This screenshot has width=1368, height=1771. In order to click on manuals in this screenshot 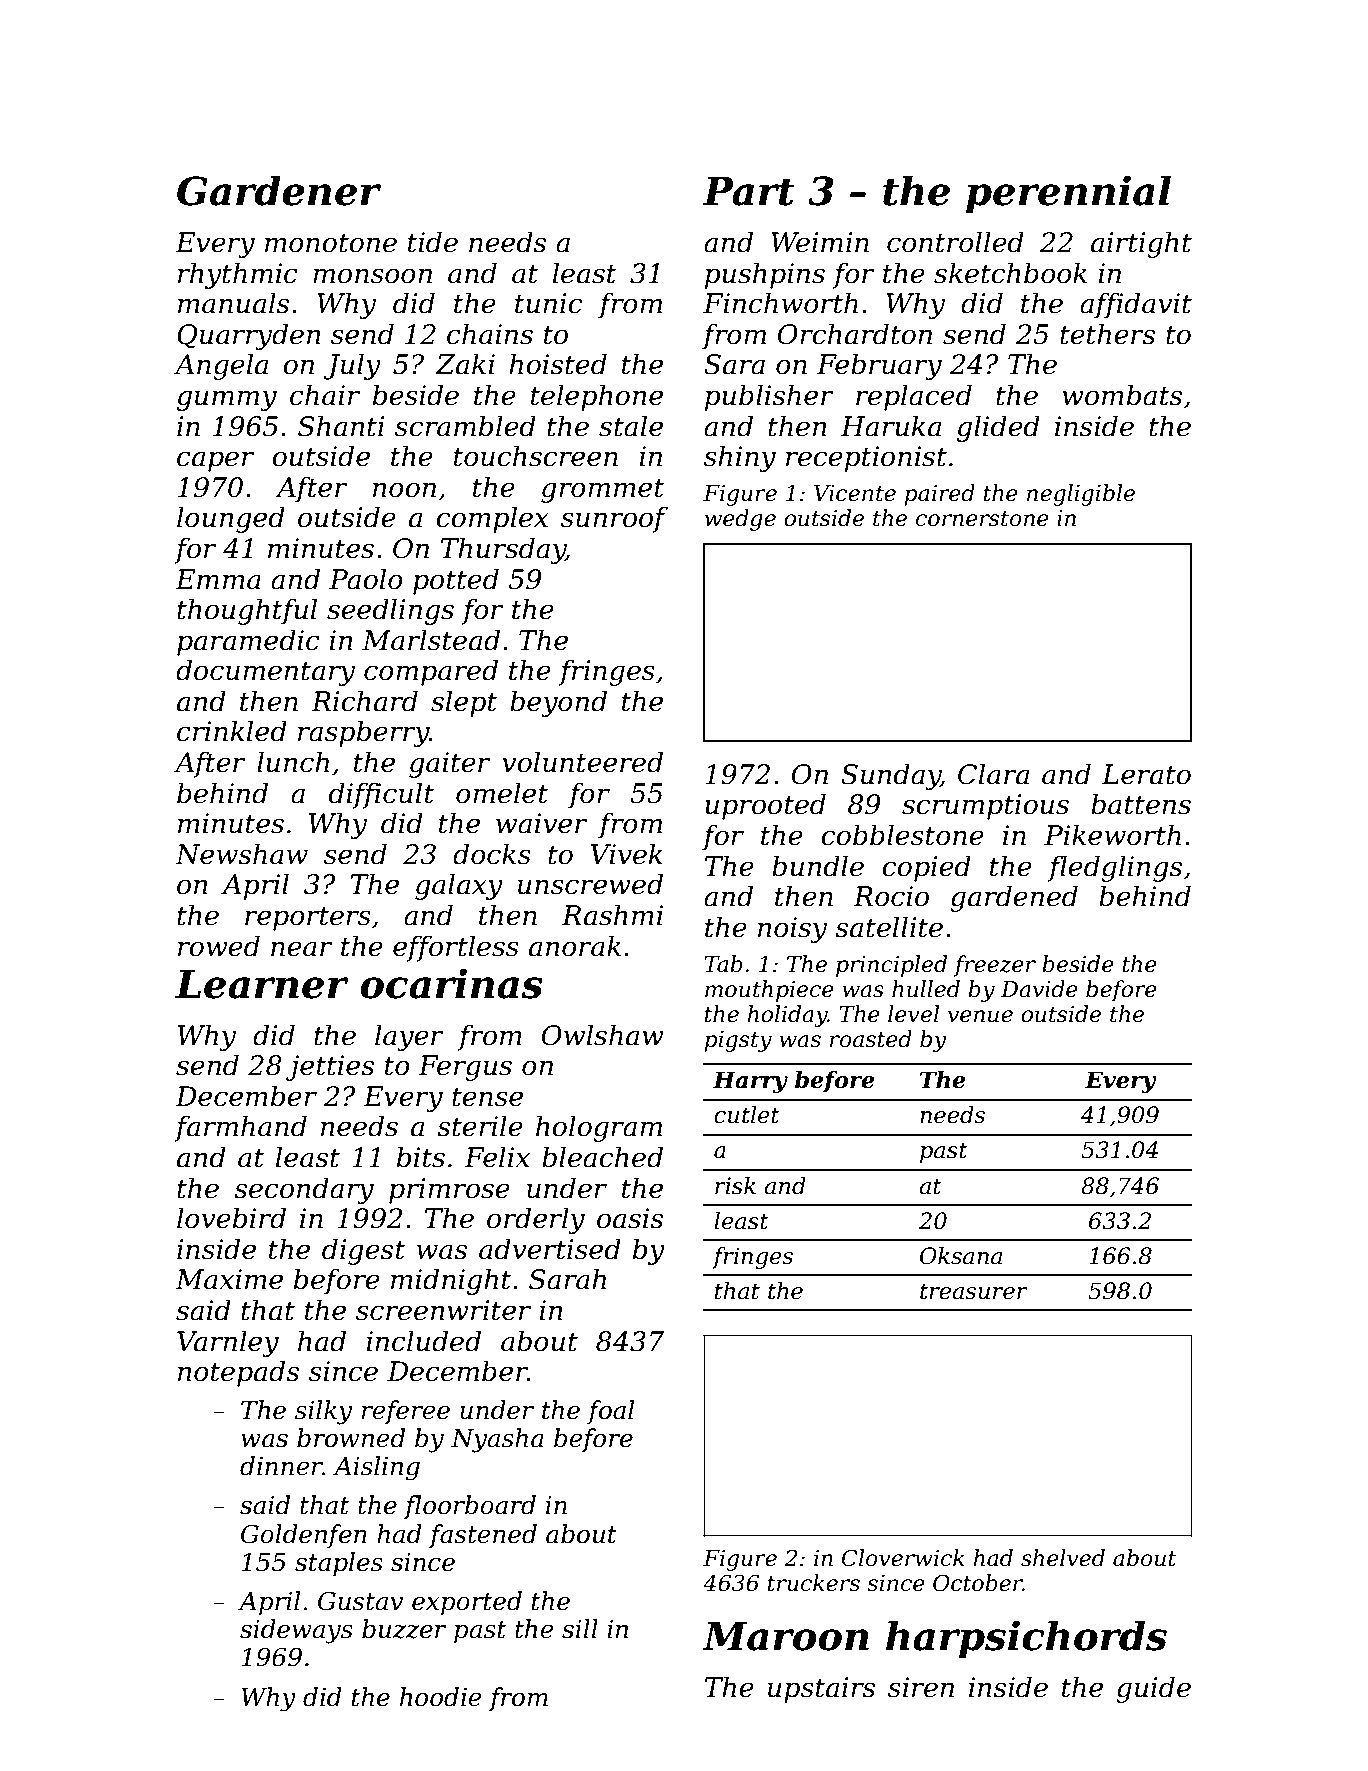, I will do `click(233, 303)`.
